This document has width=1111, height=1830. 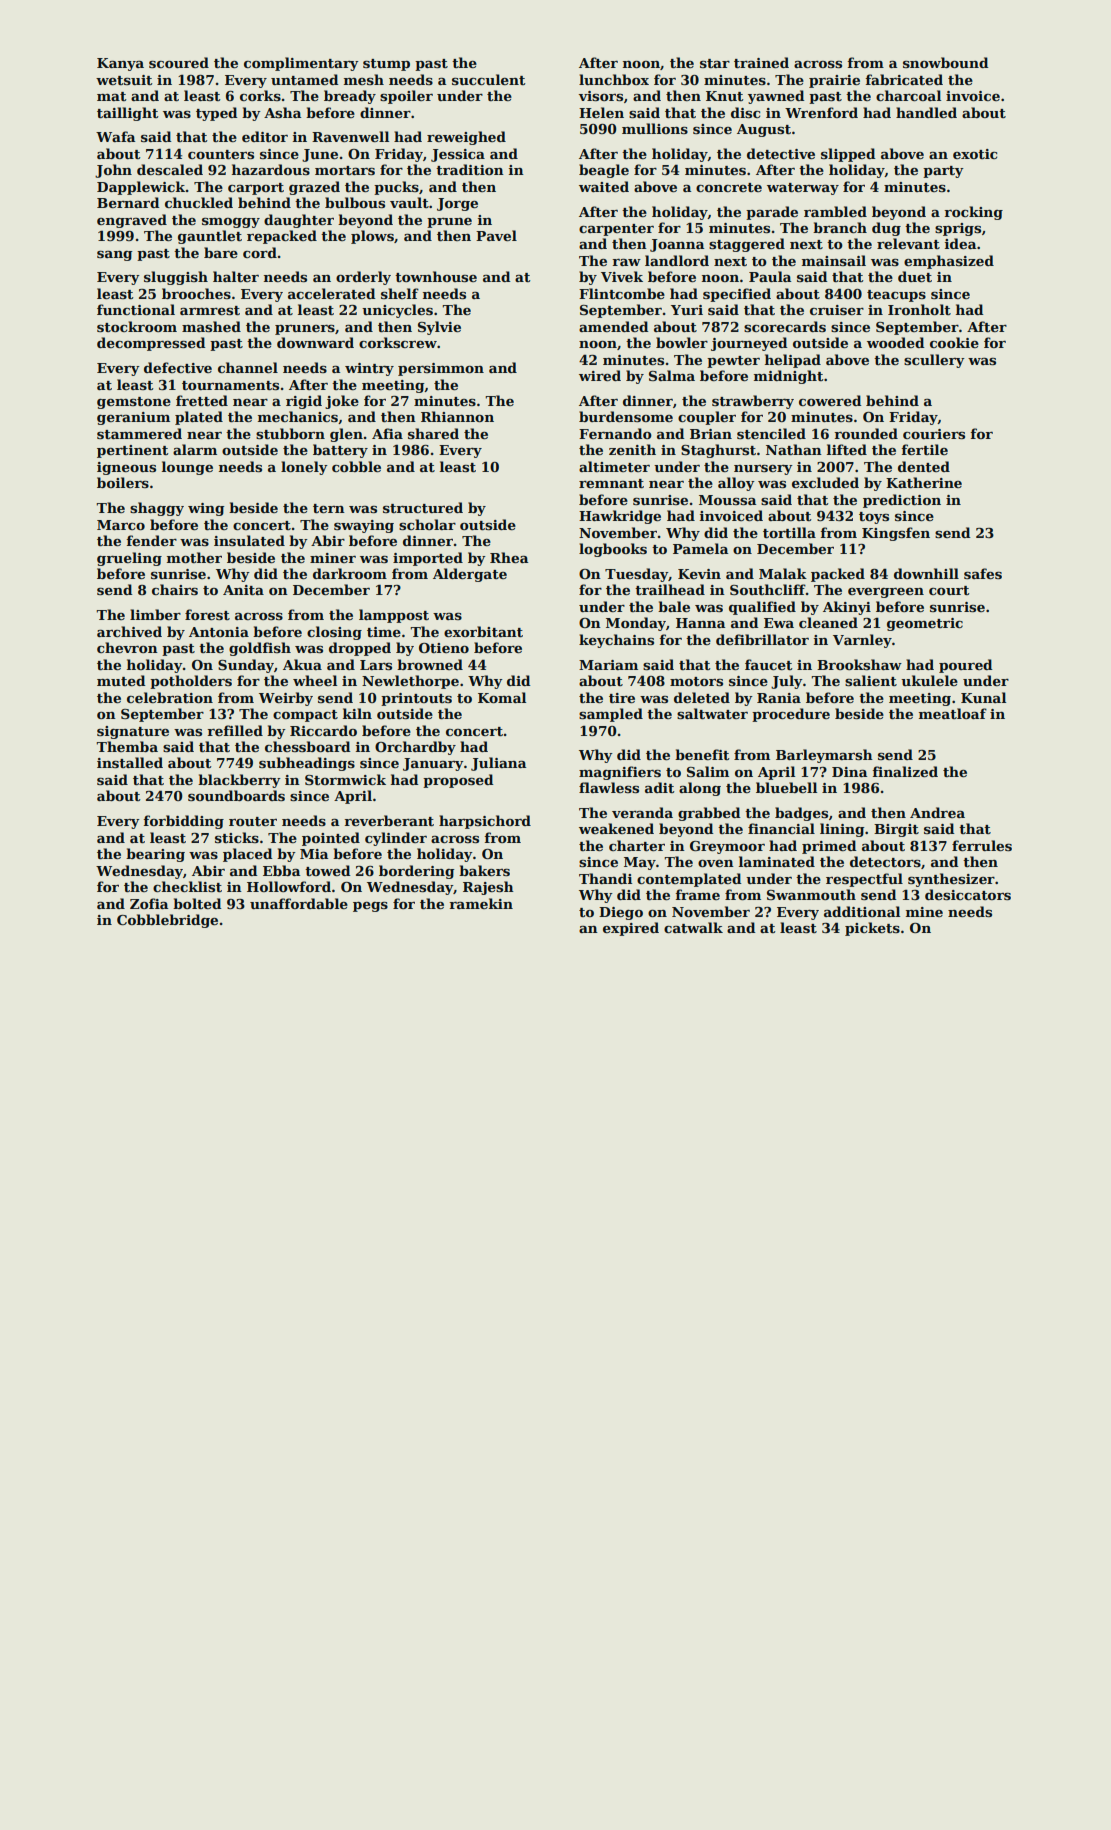 I want to click on Yuri, so click(x=687, y=310).
